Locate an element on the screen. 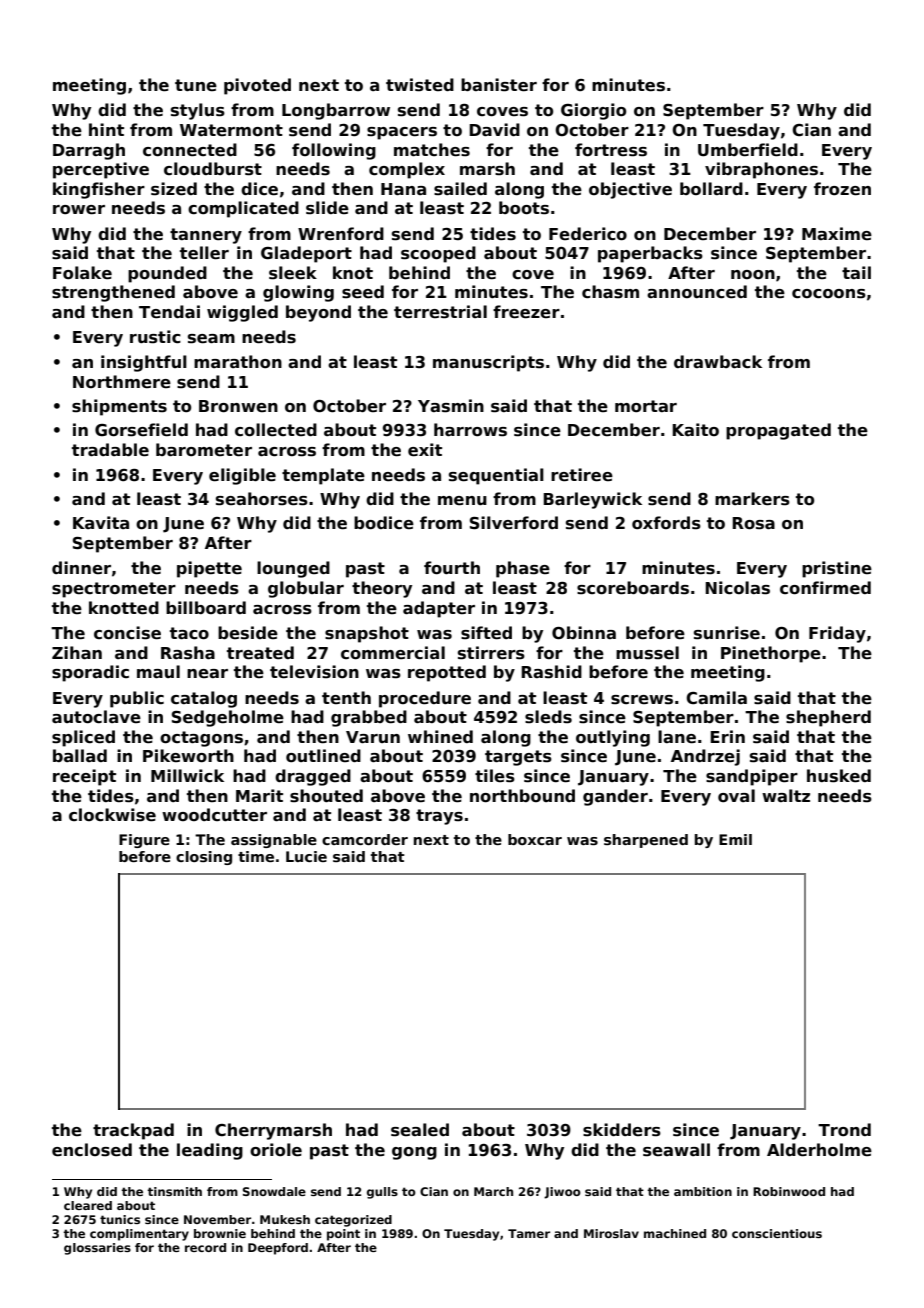 The image size is (924, 1308). Figure is located at coordinates (144, 841).
